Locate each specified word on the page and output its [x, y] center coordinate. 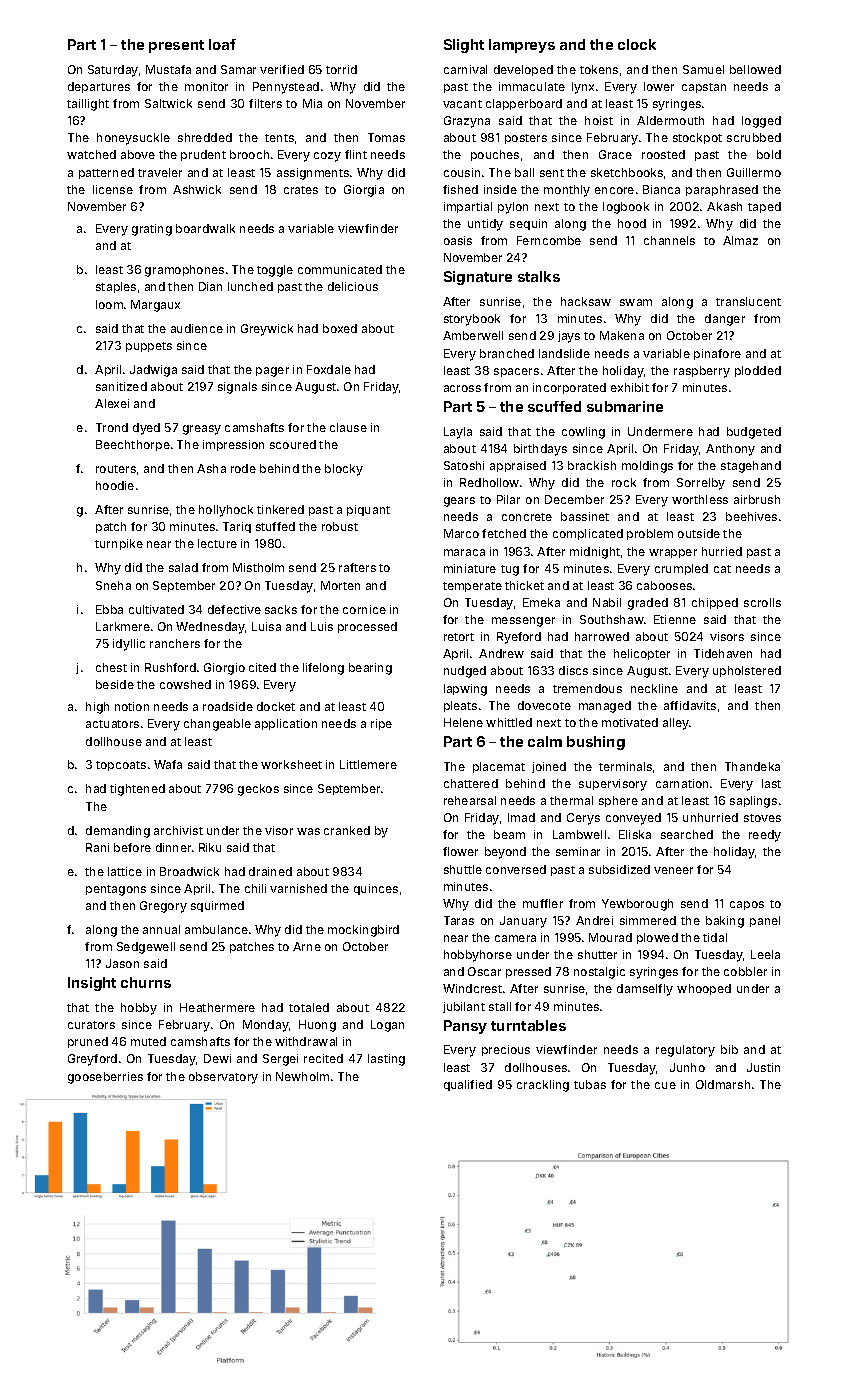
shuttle [463, 869]
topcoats [121, 766]
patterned [106, 173]
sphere [618, 801]
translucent [748, 301]
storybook [472, 320]
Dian [210, 286]
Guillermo [754, 172]
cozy [327, 157]
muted [148, 1041]
